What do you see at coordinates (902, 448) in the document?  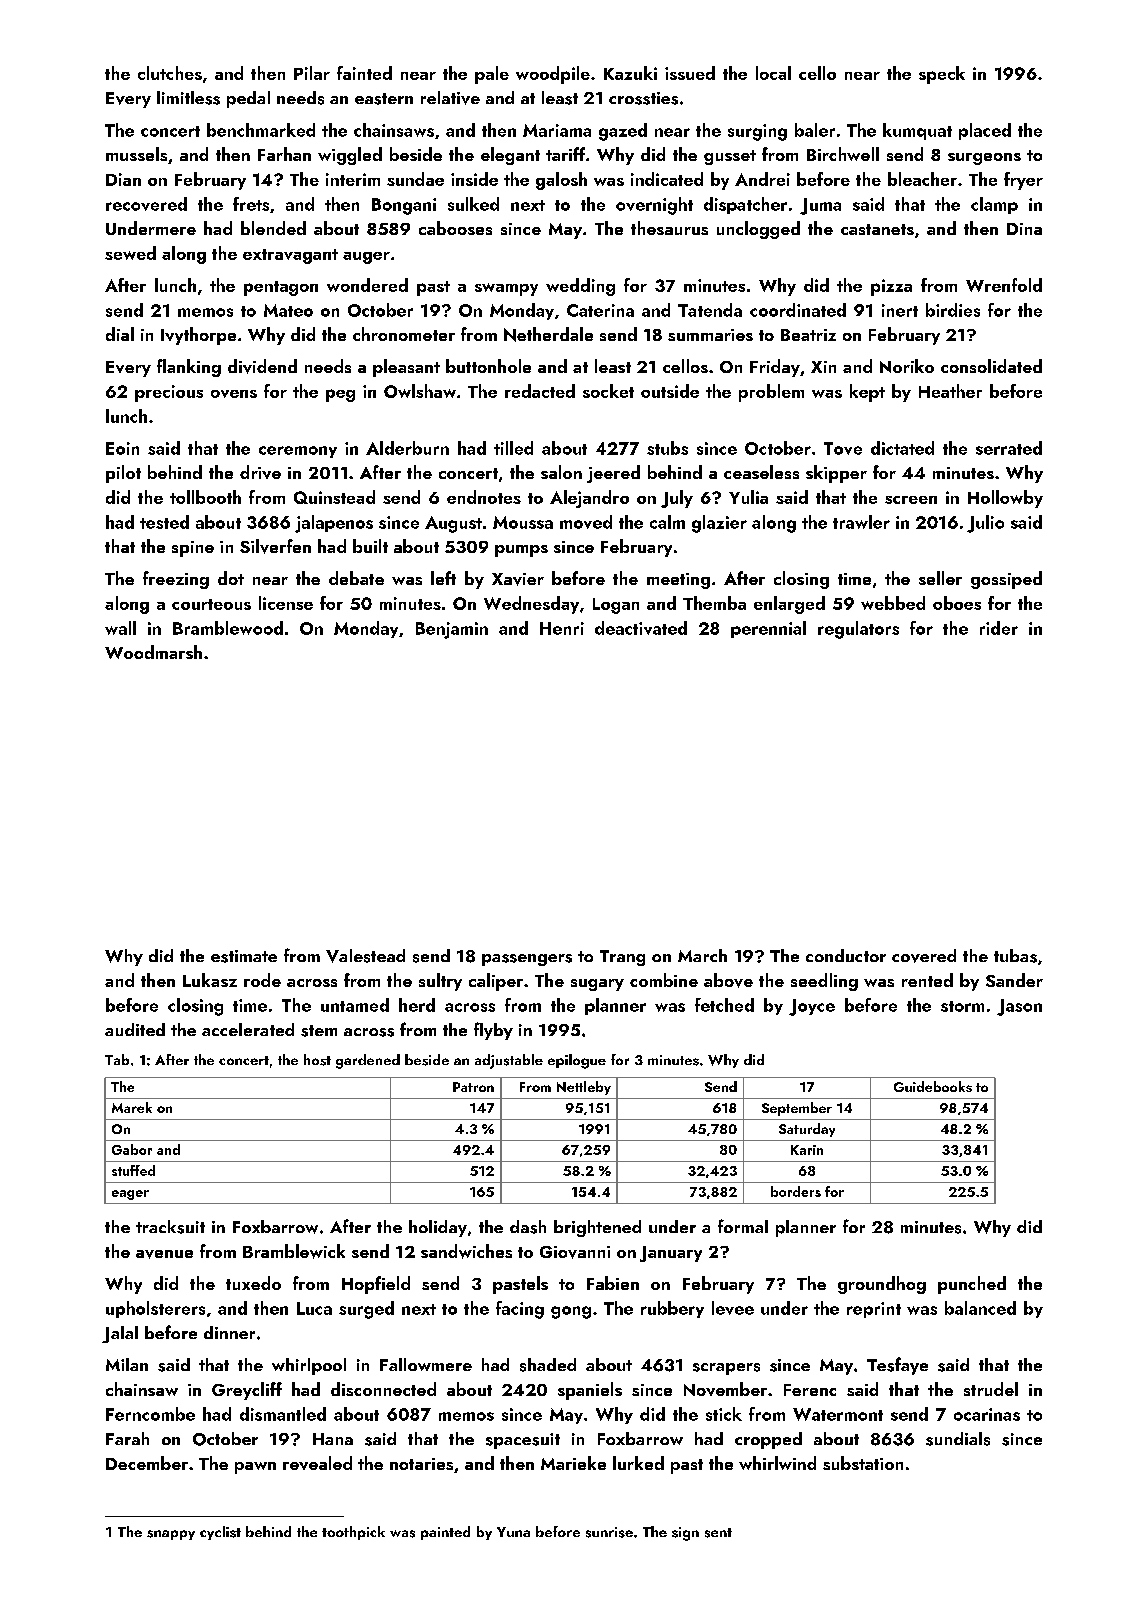 I see `dictated` at bounding box center [902, 448].
